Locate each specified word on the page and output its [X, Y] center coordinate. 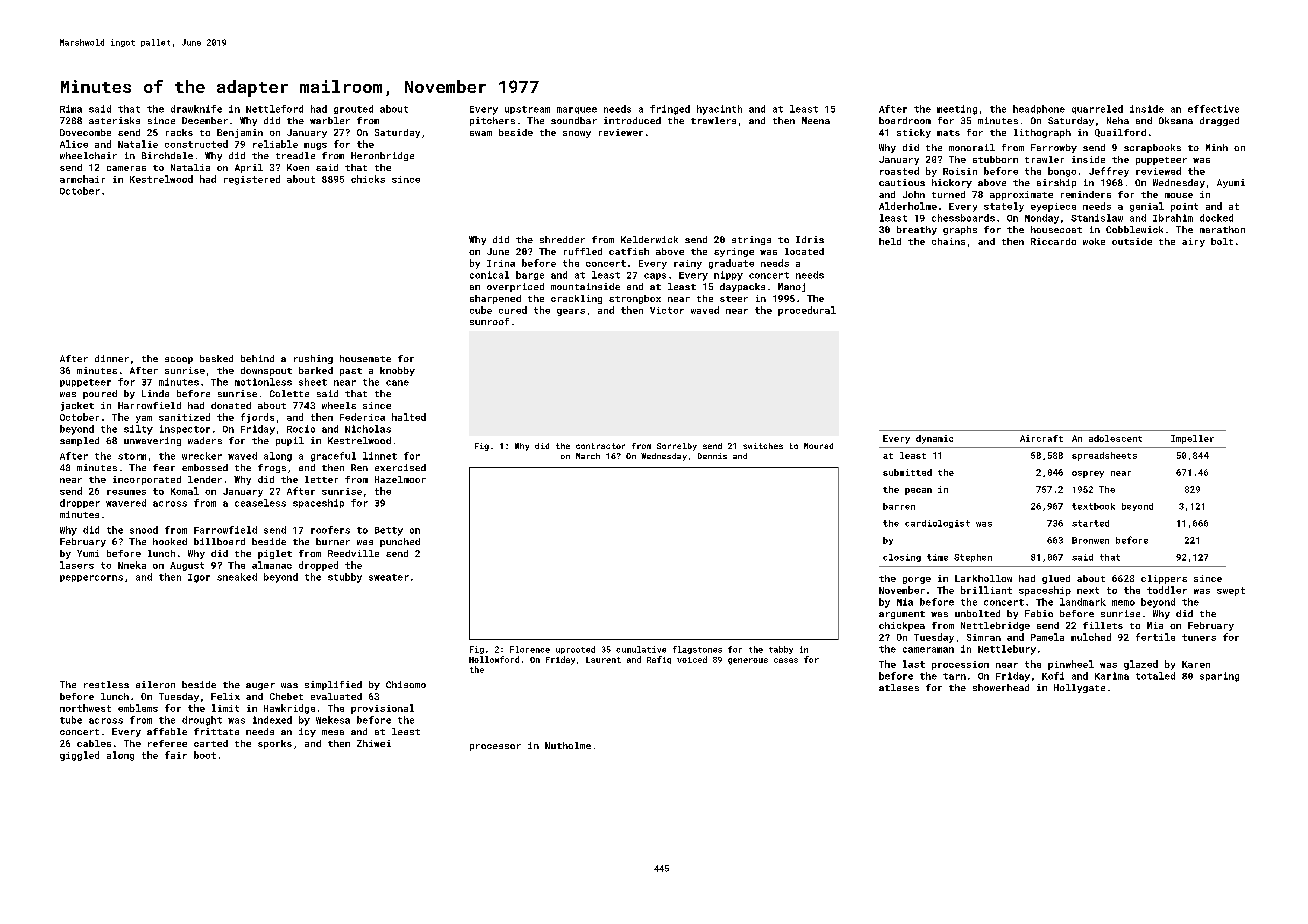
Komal [185, 491]
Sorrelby [677, 447]
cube [481, 310]
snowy [577, 134]
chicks [368, 179]
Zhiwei [374, 743]
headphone [1039, 109]
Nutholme [568, 745]
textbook [1093, 506]
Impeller [1192, 439]
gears [571, 312]
